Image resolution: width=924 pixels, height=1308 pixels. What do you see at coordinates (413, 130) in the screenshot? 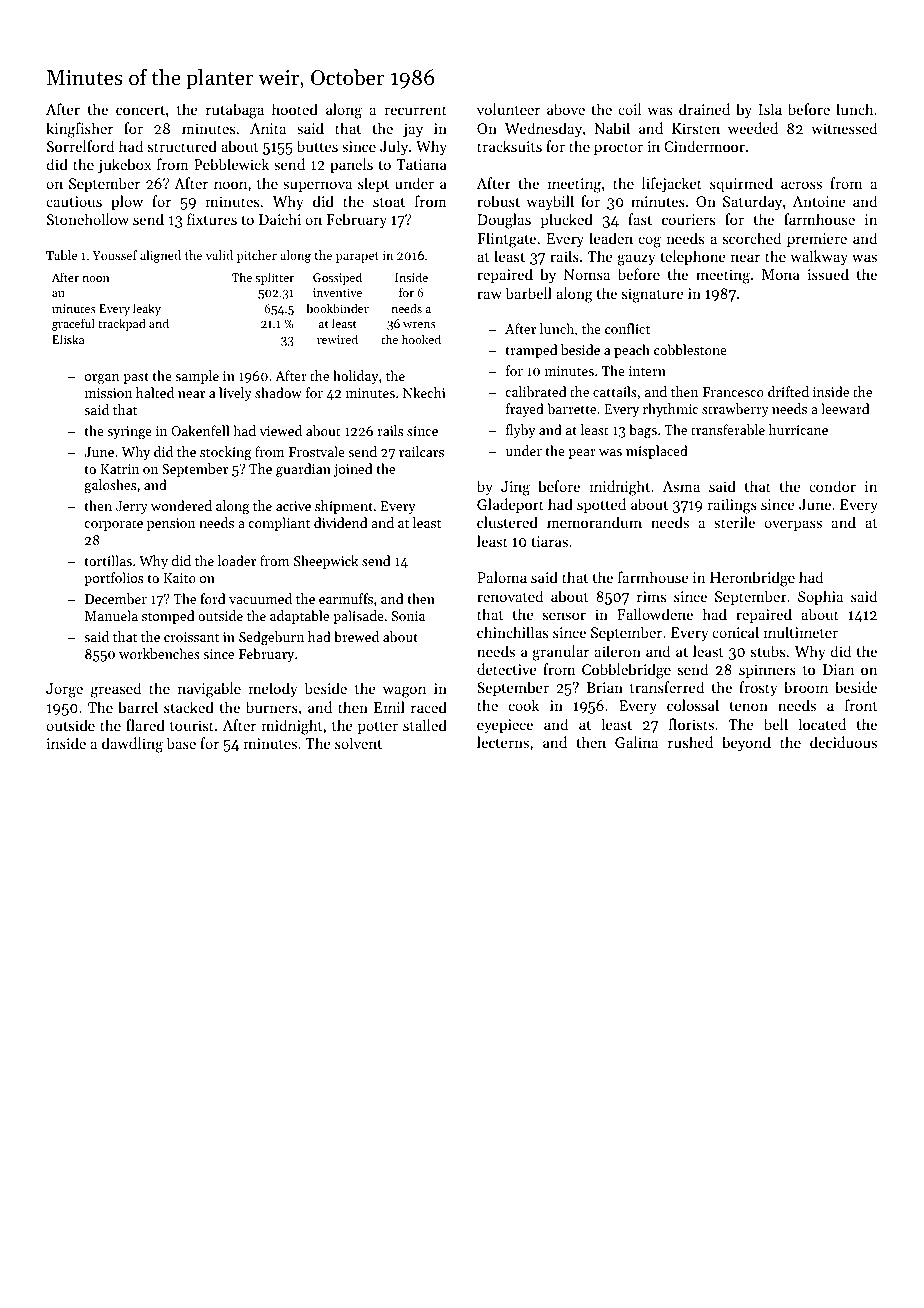
I see `jay` at bounding box center [413, 130].
